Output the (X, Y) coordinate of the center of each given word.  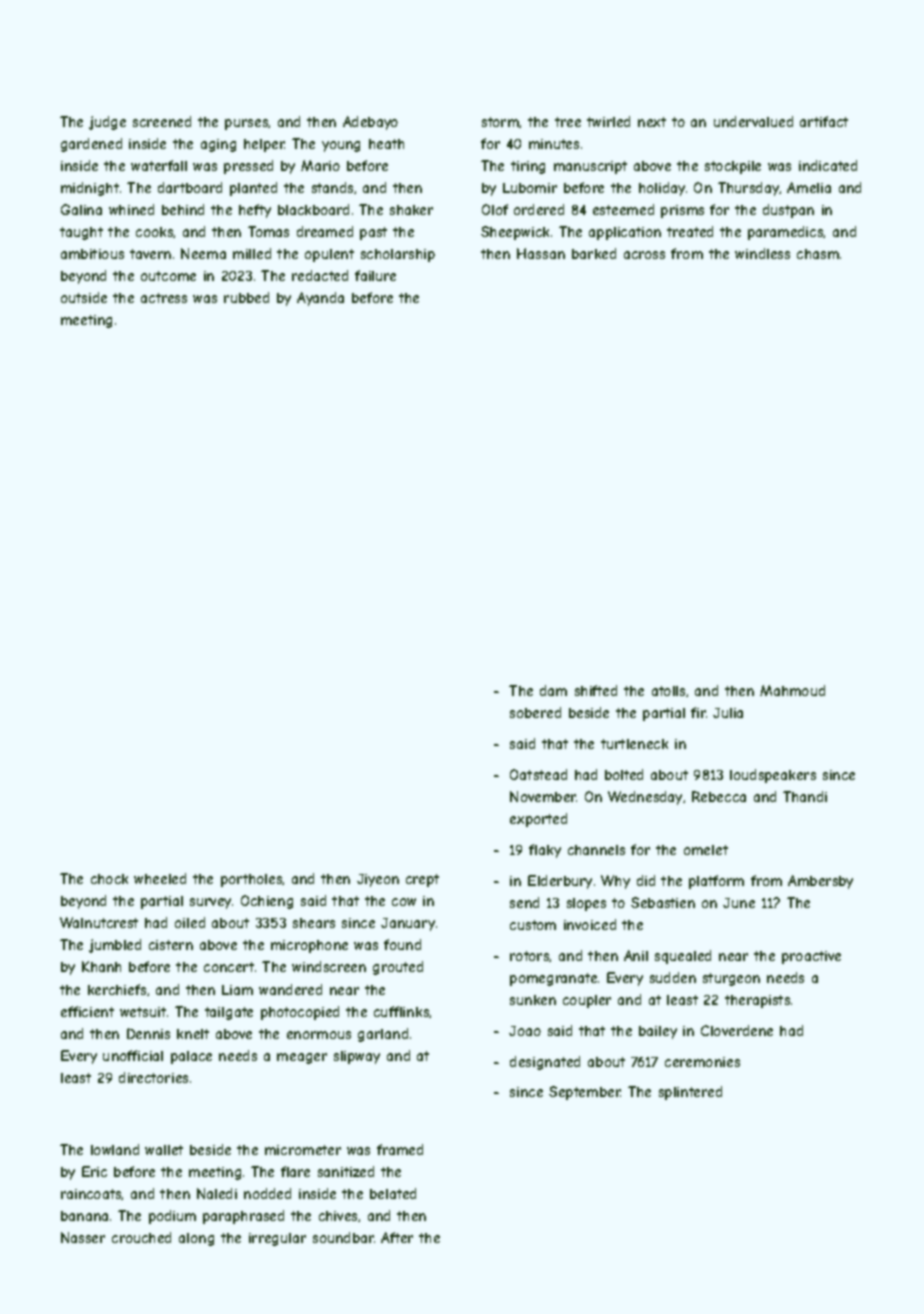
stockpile (733, 167)
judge (107, 123)
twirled (608, 121)
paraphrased (243, 1217)
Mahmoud (792, 690)
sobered (535, 712)
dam (553, 690)
